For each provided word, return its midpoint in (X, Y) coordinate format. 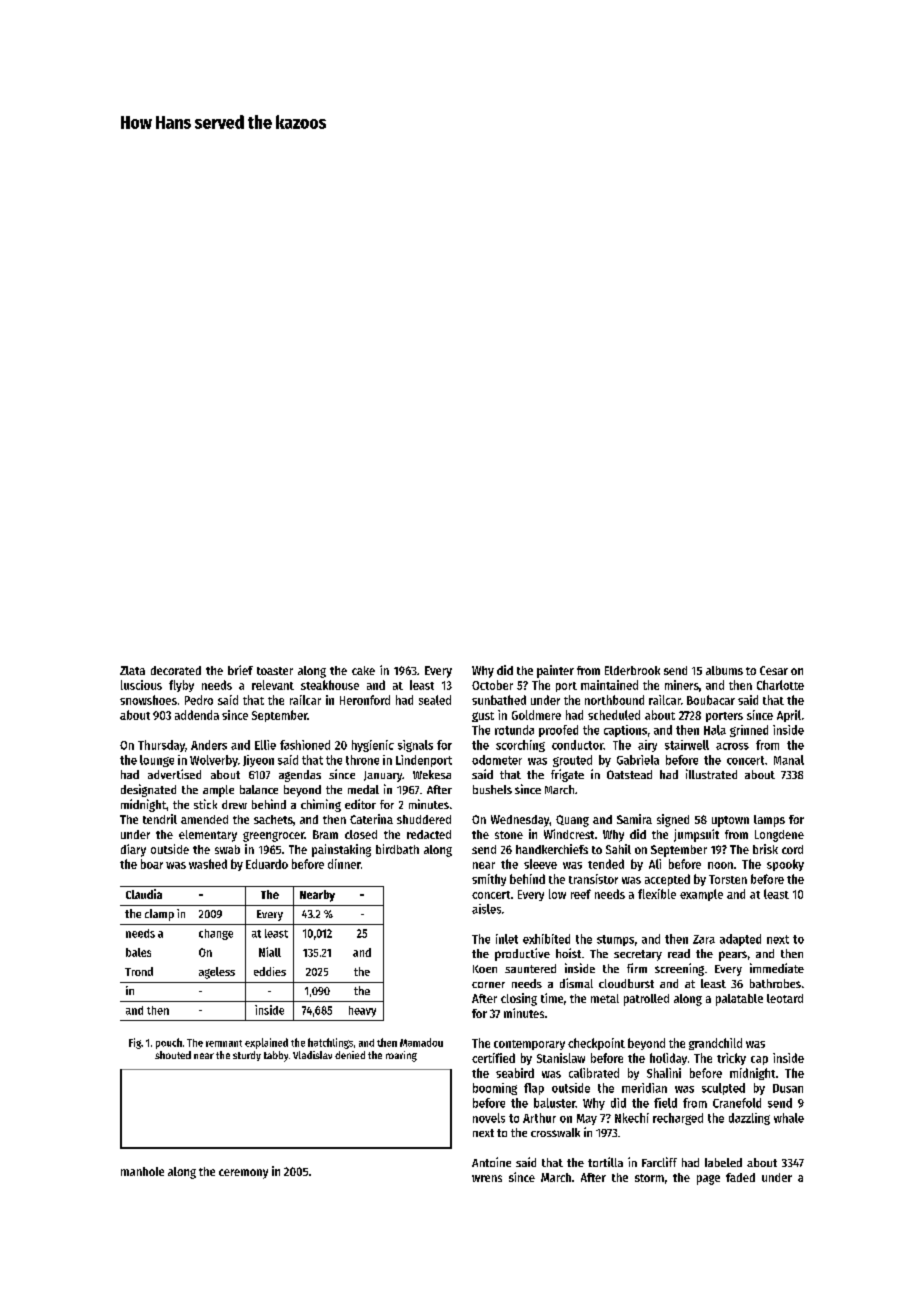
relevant (273, 685)
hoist (568, 953)
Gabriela (638, 760)
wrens (487, 1178)
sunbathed (499, 700)
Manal (789, 760)
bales (138, 952)
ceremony (243, 1174)
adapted (740, 940)
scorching (520, 746)
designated (148, 790)
